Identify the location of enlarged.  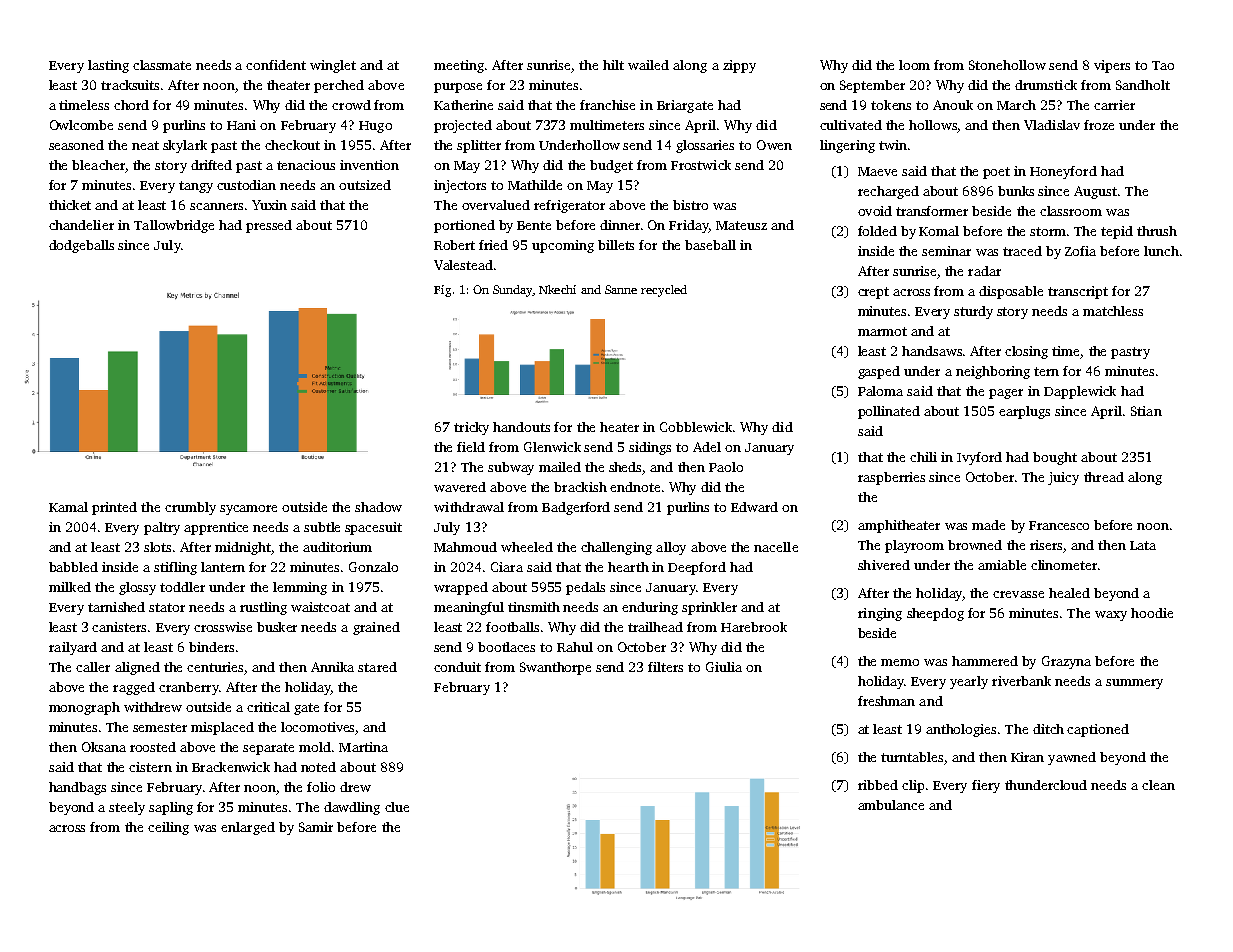
(248, 828).
